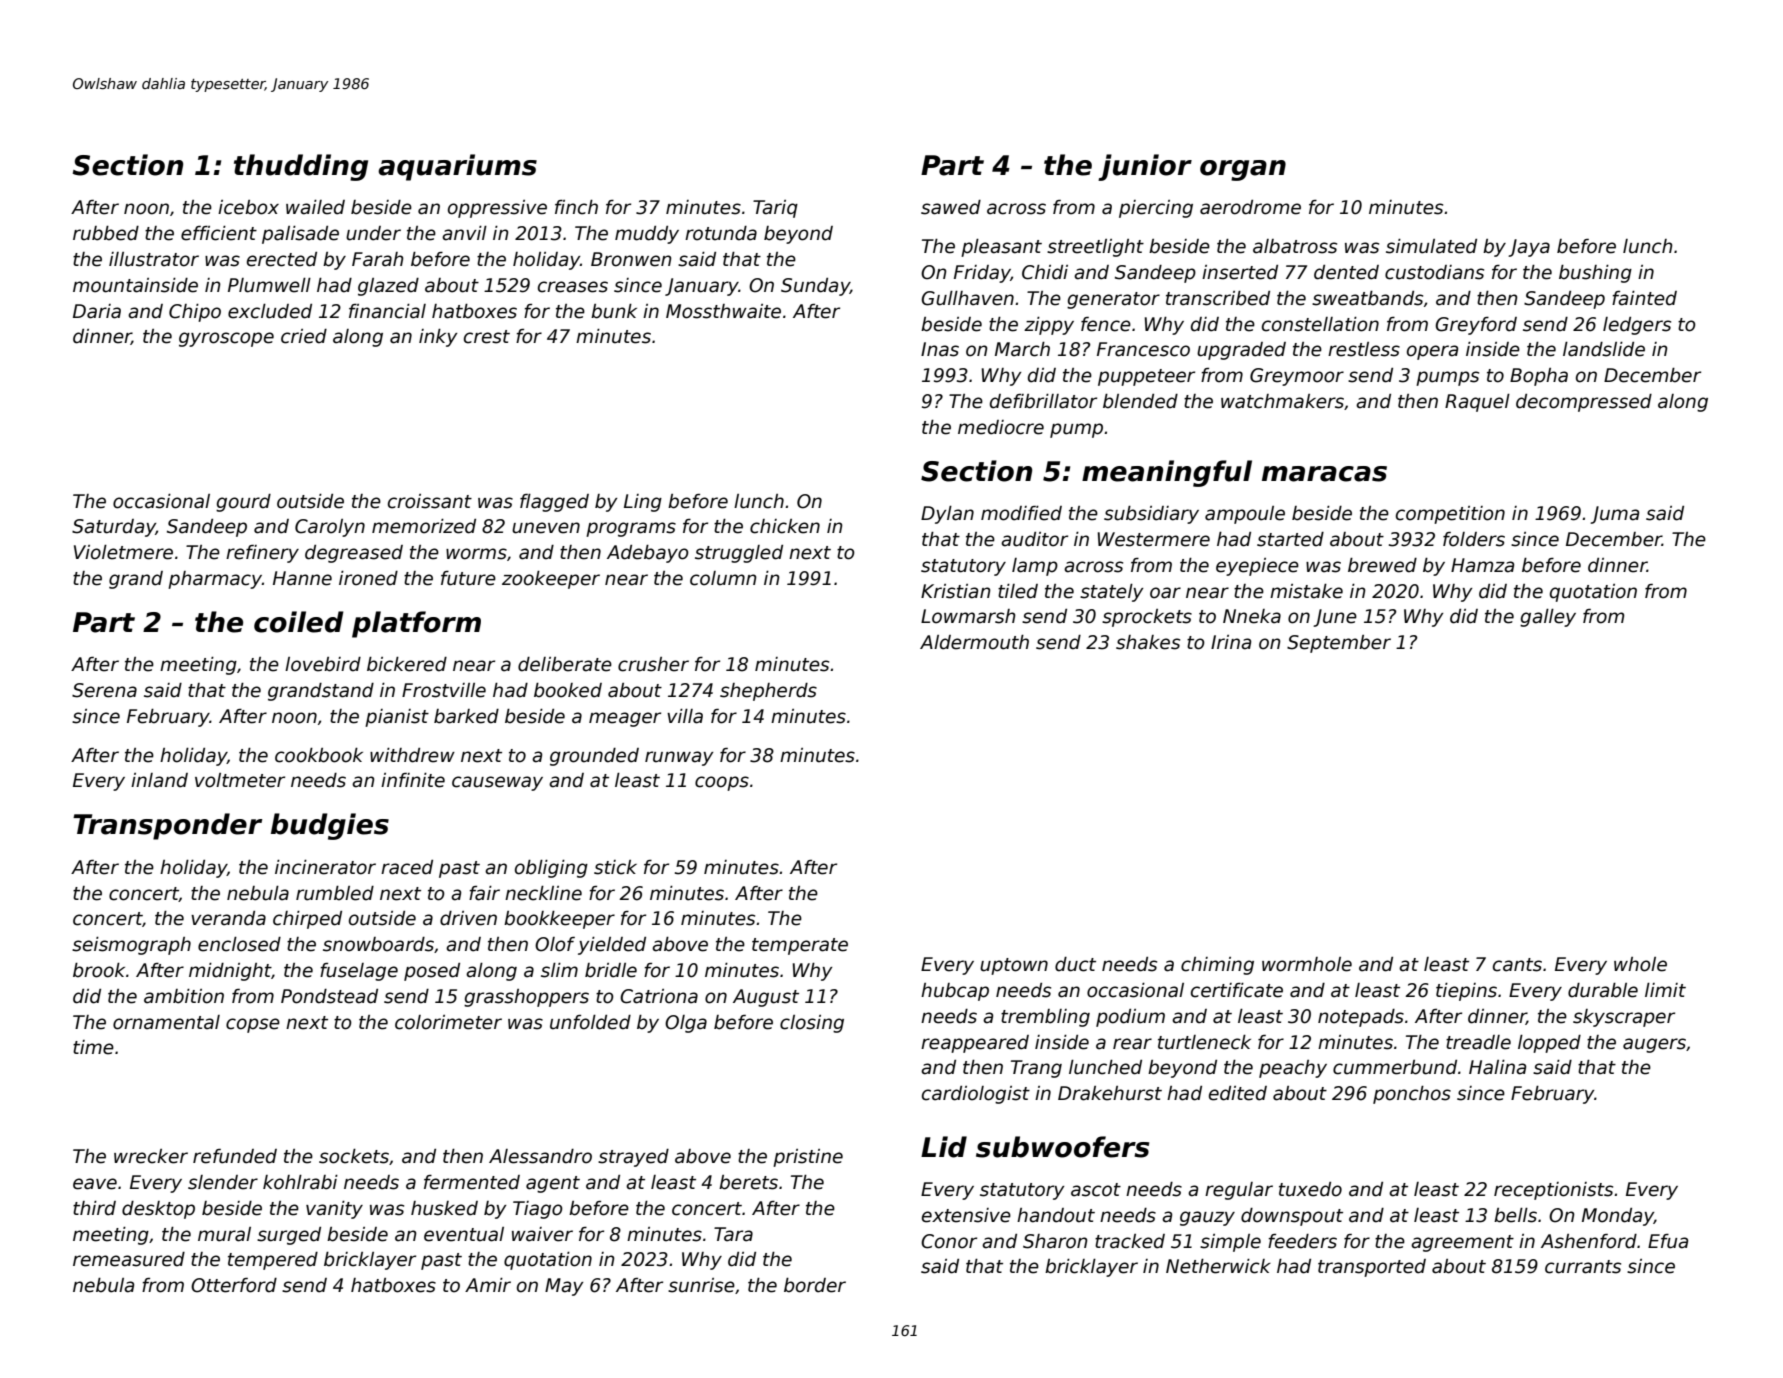 The width and height of the document is (1783, 1378). Describe the element at coordinates (373, 233) in the document. I see `under` at that location.
